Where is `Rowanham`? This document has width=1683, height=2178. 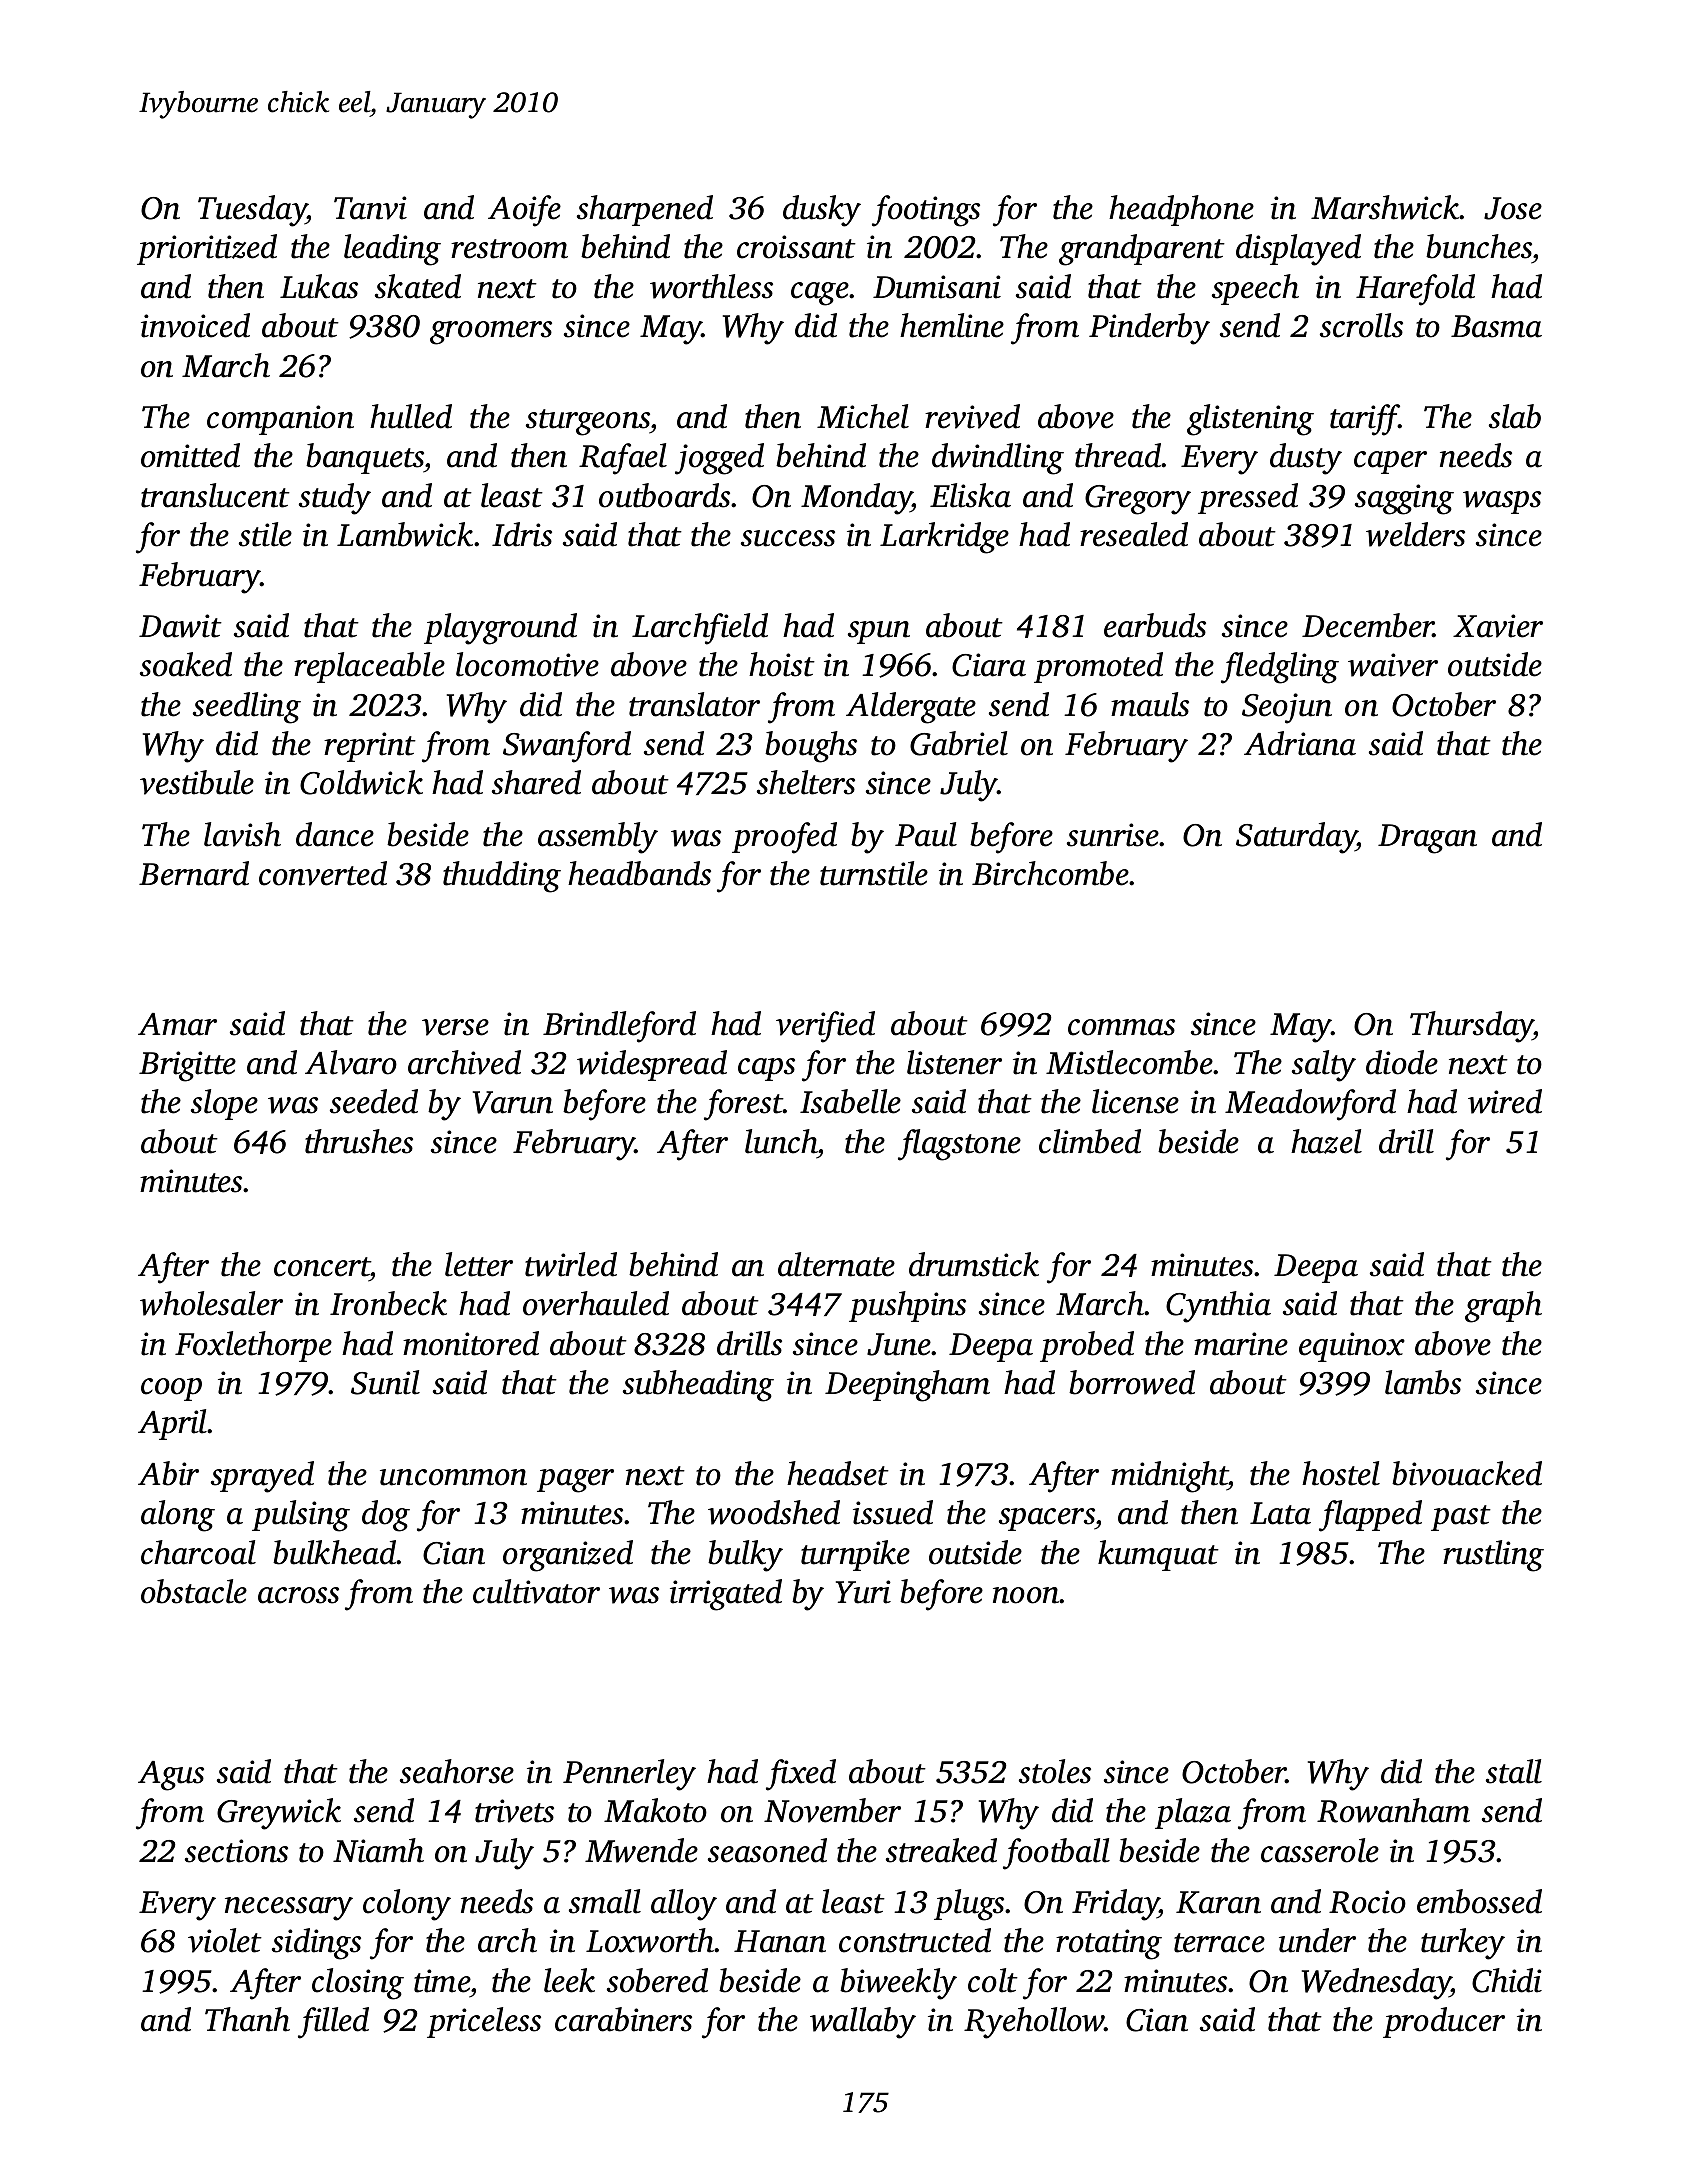
Rowanham is located at coordinates (1393, 1810).
